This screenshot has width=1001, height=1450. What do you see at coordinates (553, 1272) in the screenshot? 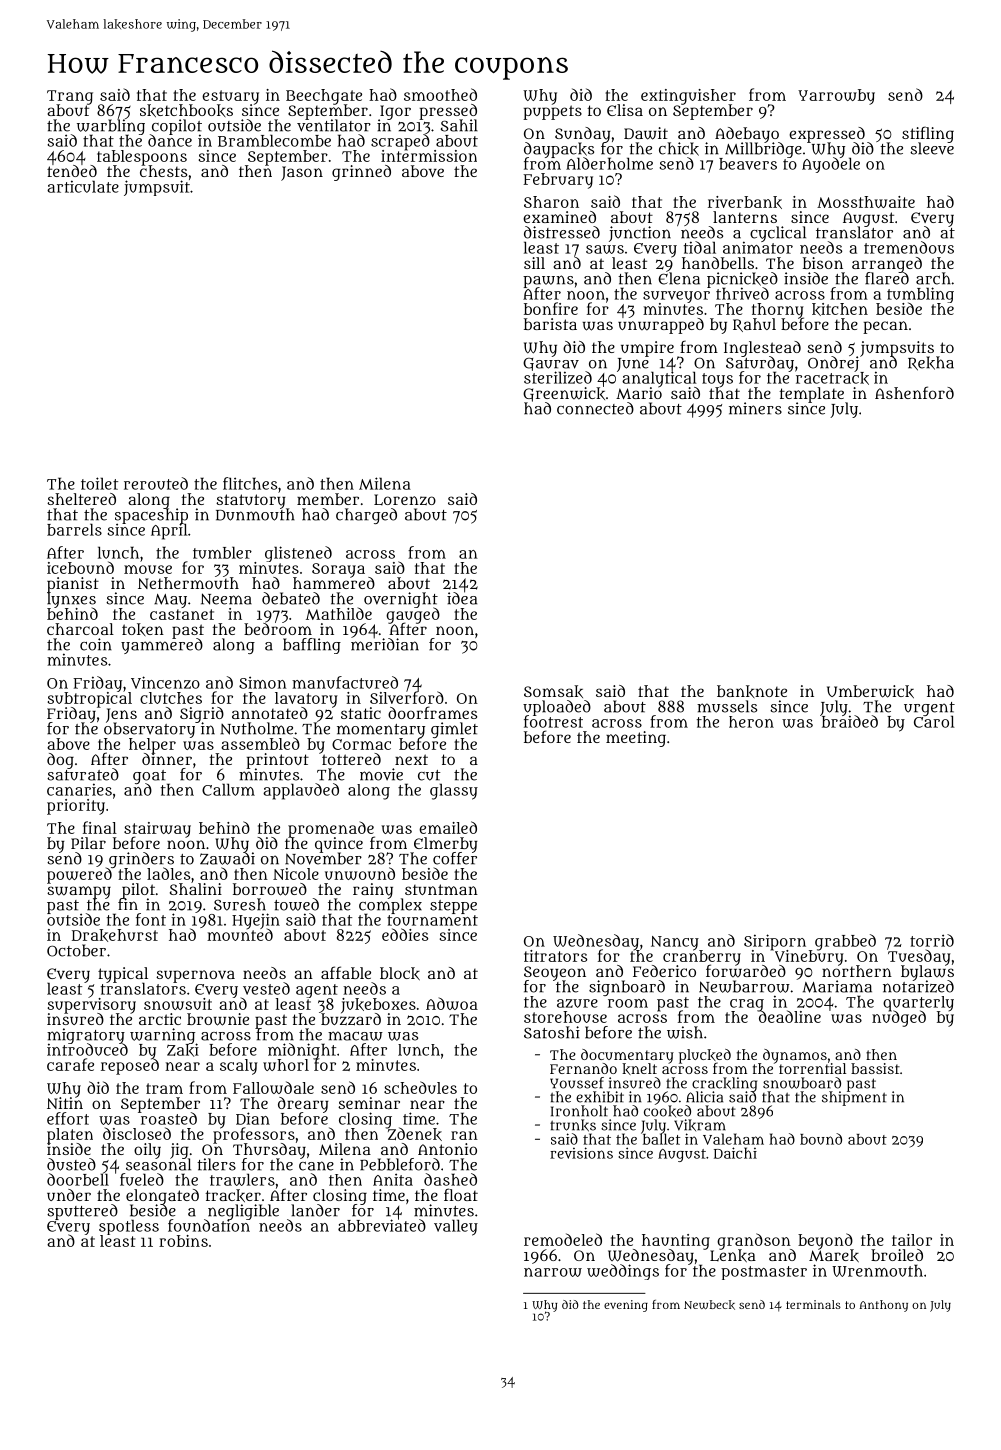
I see `narrow` at bounding box center [553, 1272].
